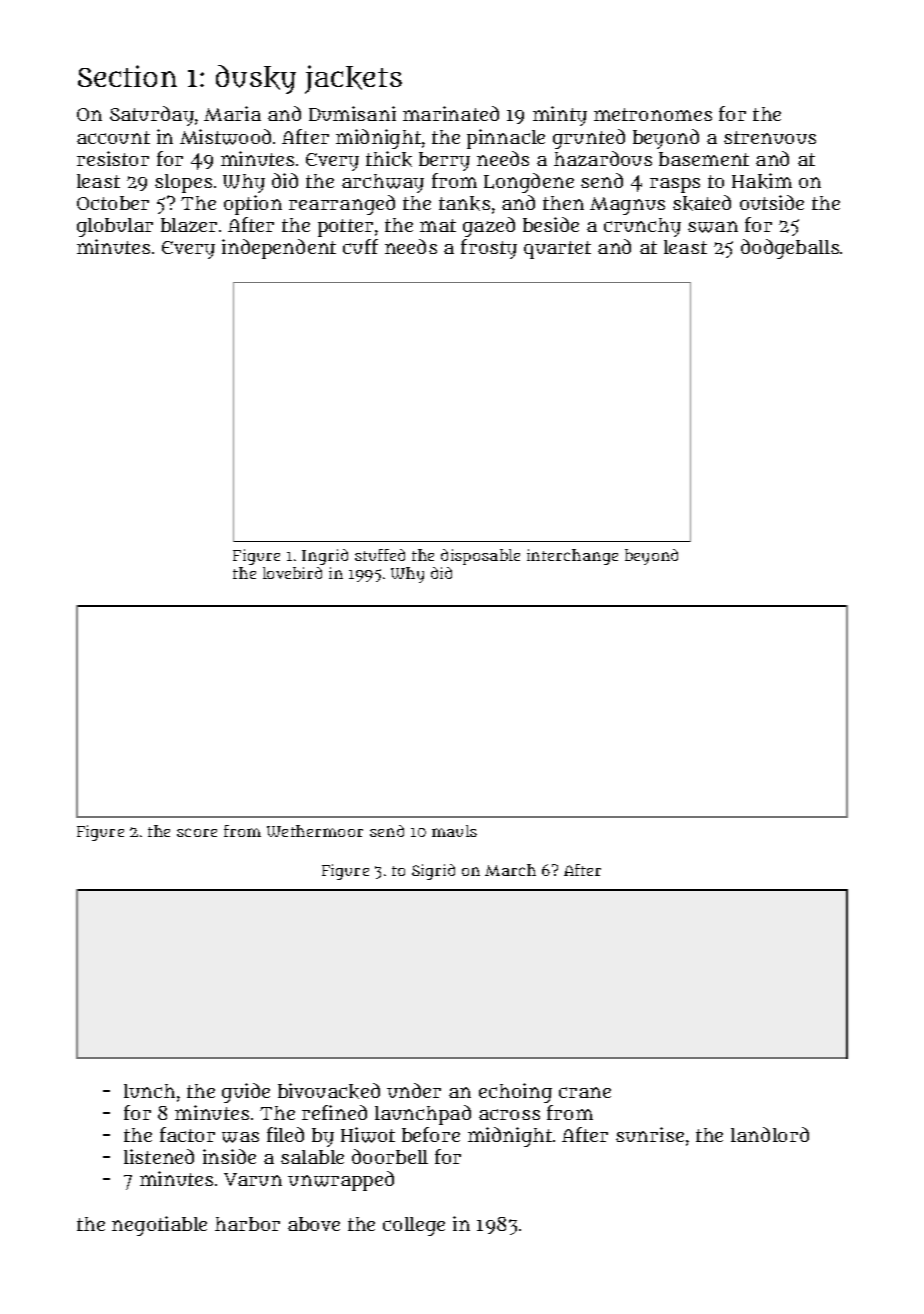  I want to click on interchange, so click(572, 557).
